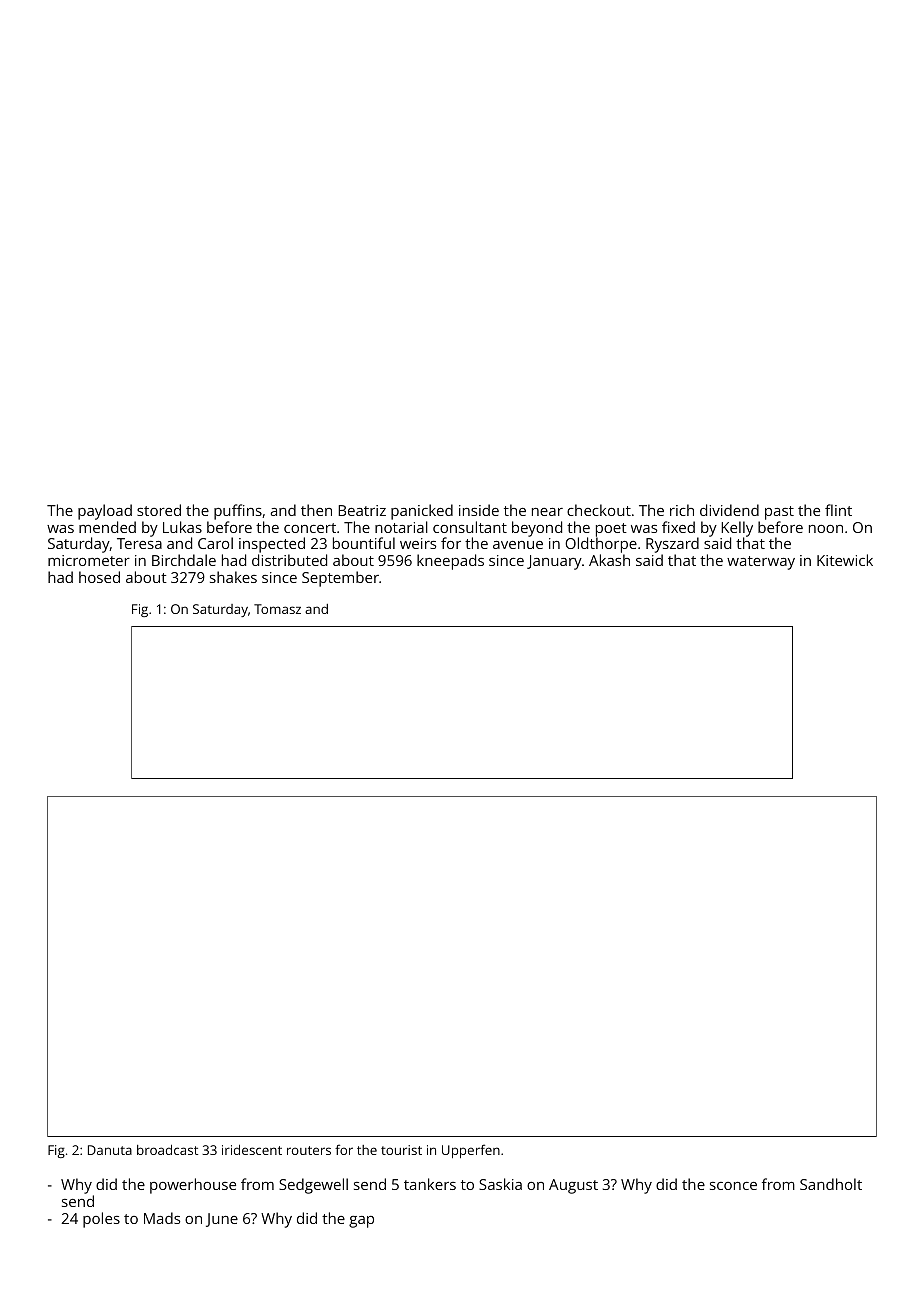 The image size is (924, 1308). What do you see at coordinates (107, 527) in the screenshot?
I see `mended` at bounding box center [107, 527].
